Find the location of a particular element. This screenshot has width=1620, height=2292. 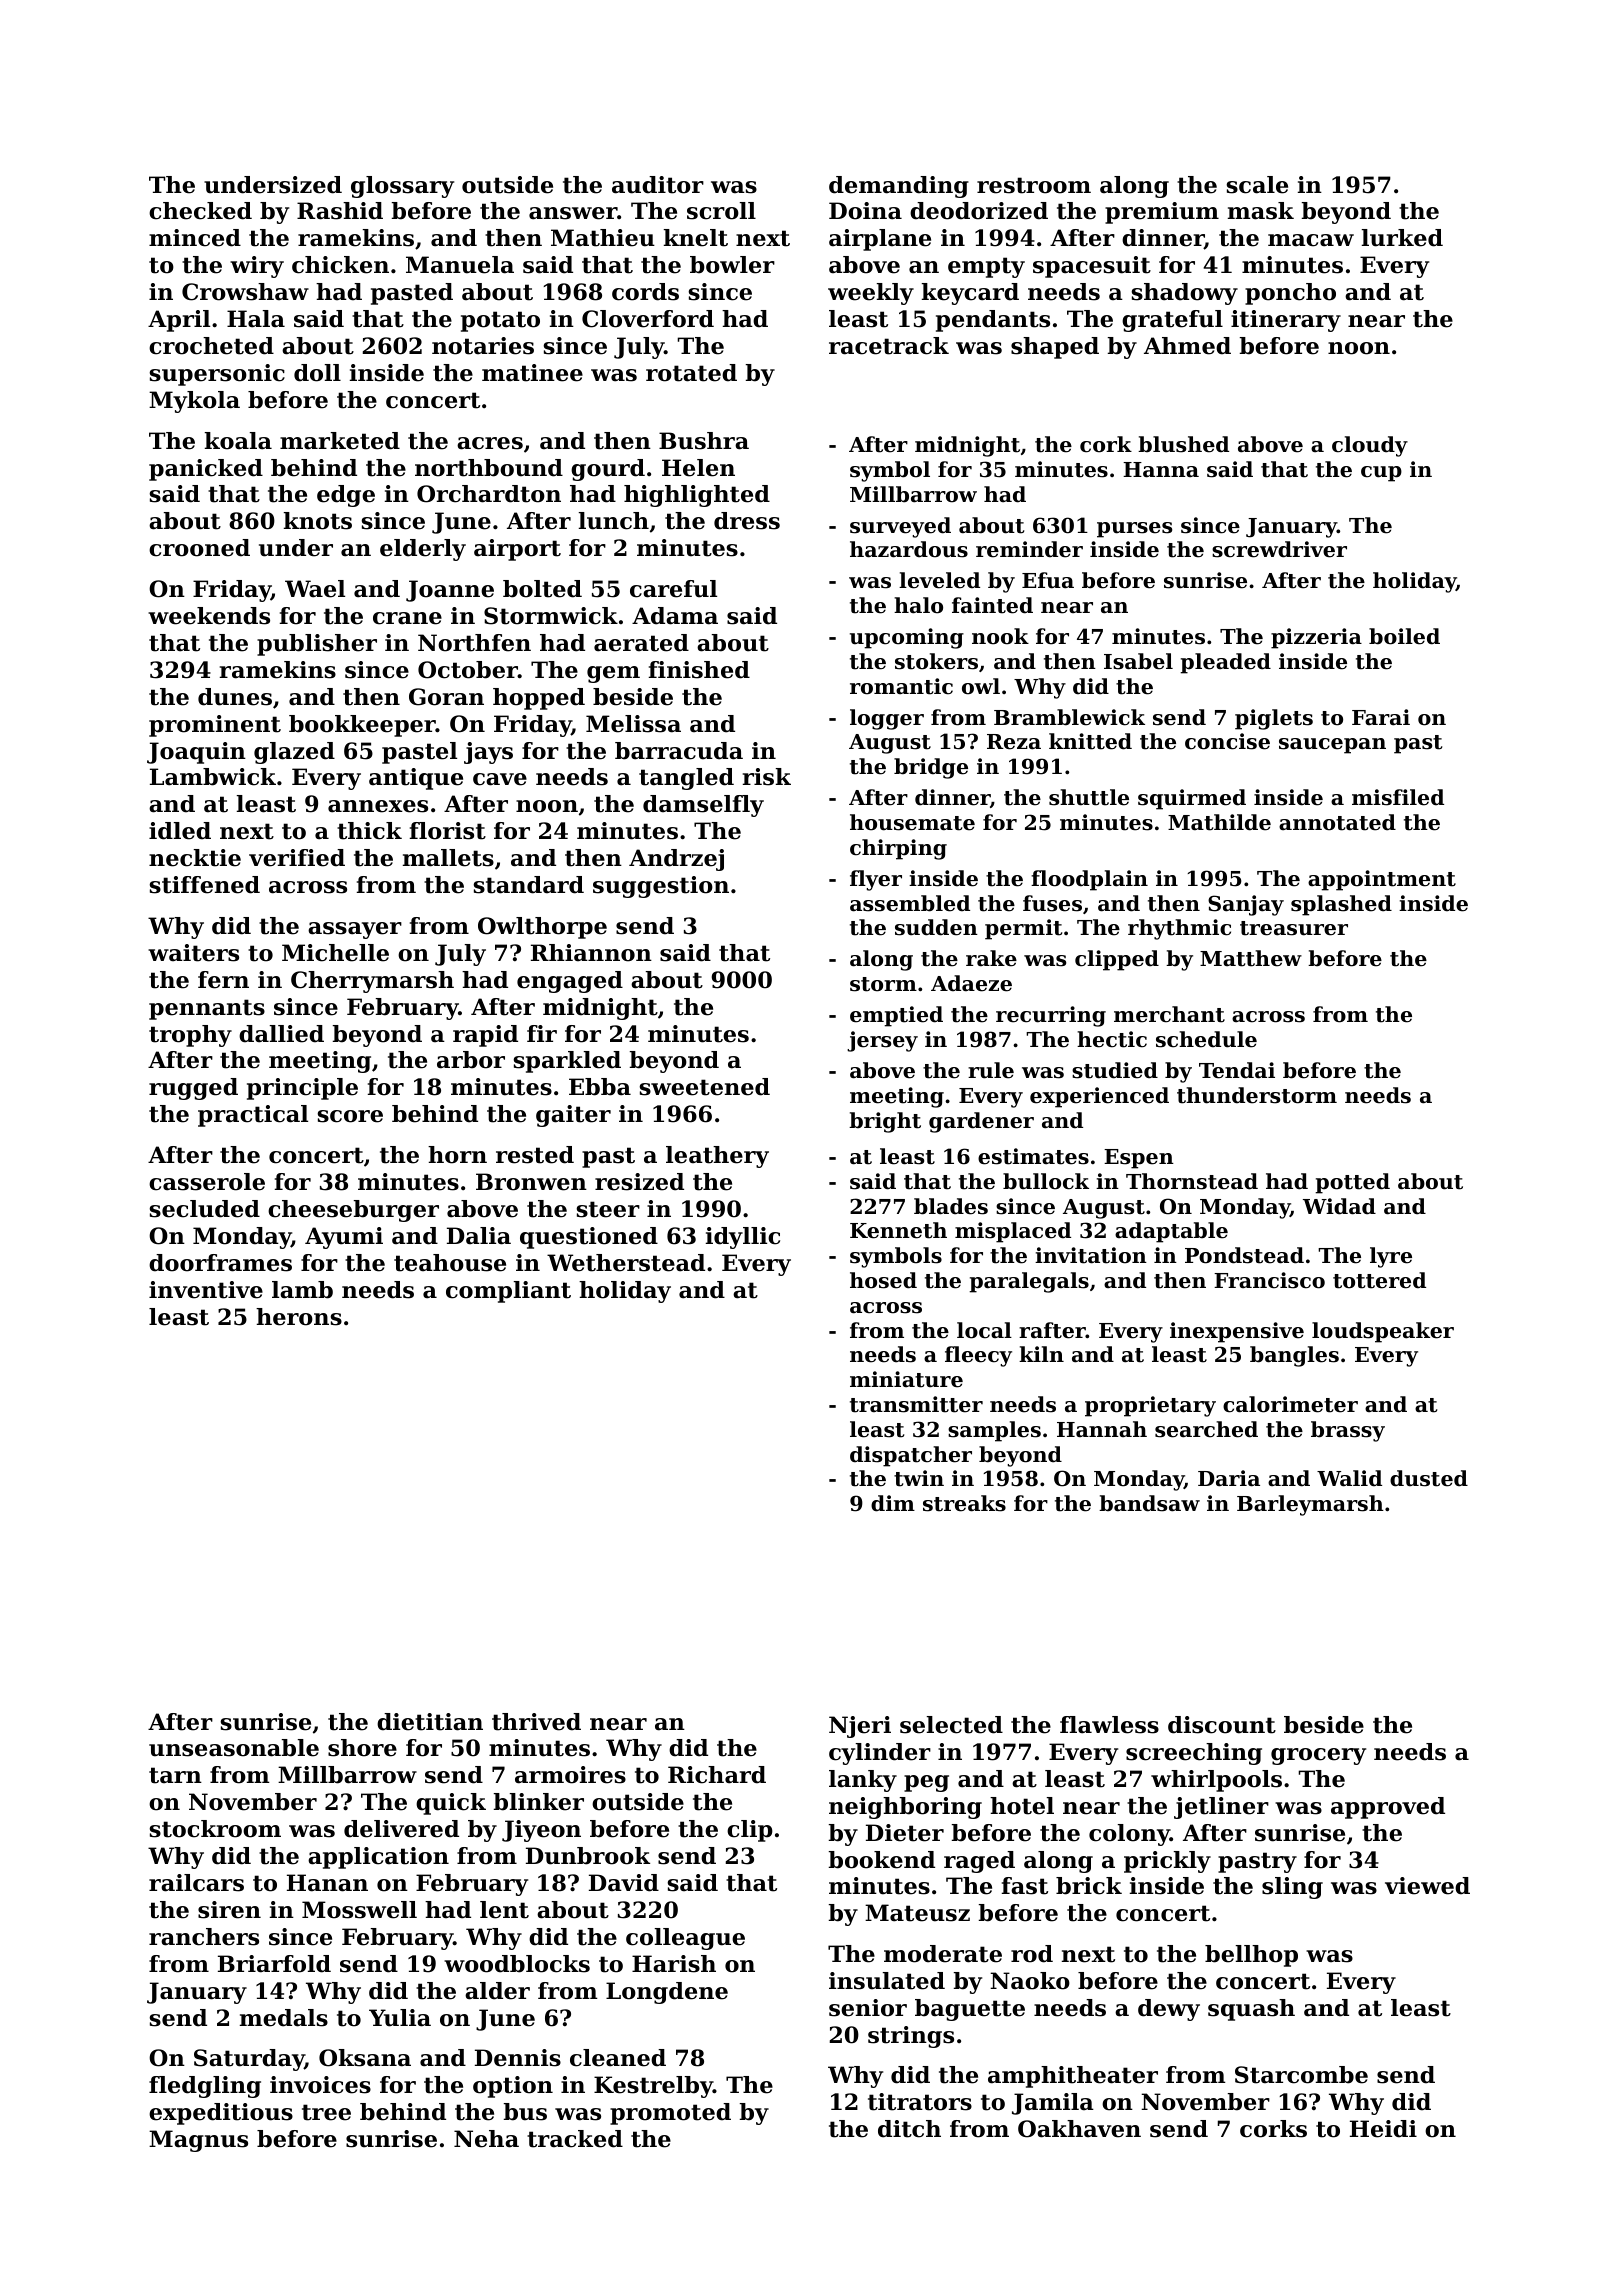

weekly is located at coordinates (871, 294).
